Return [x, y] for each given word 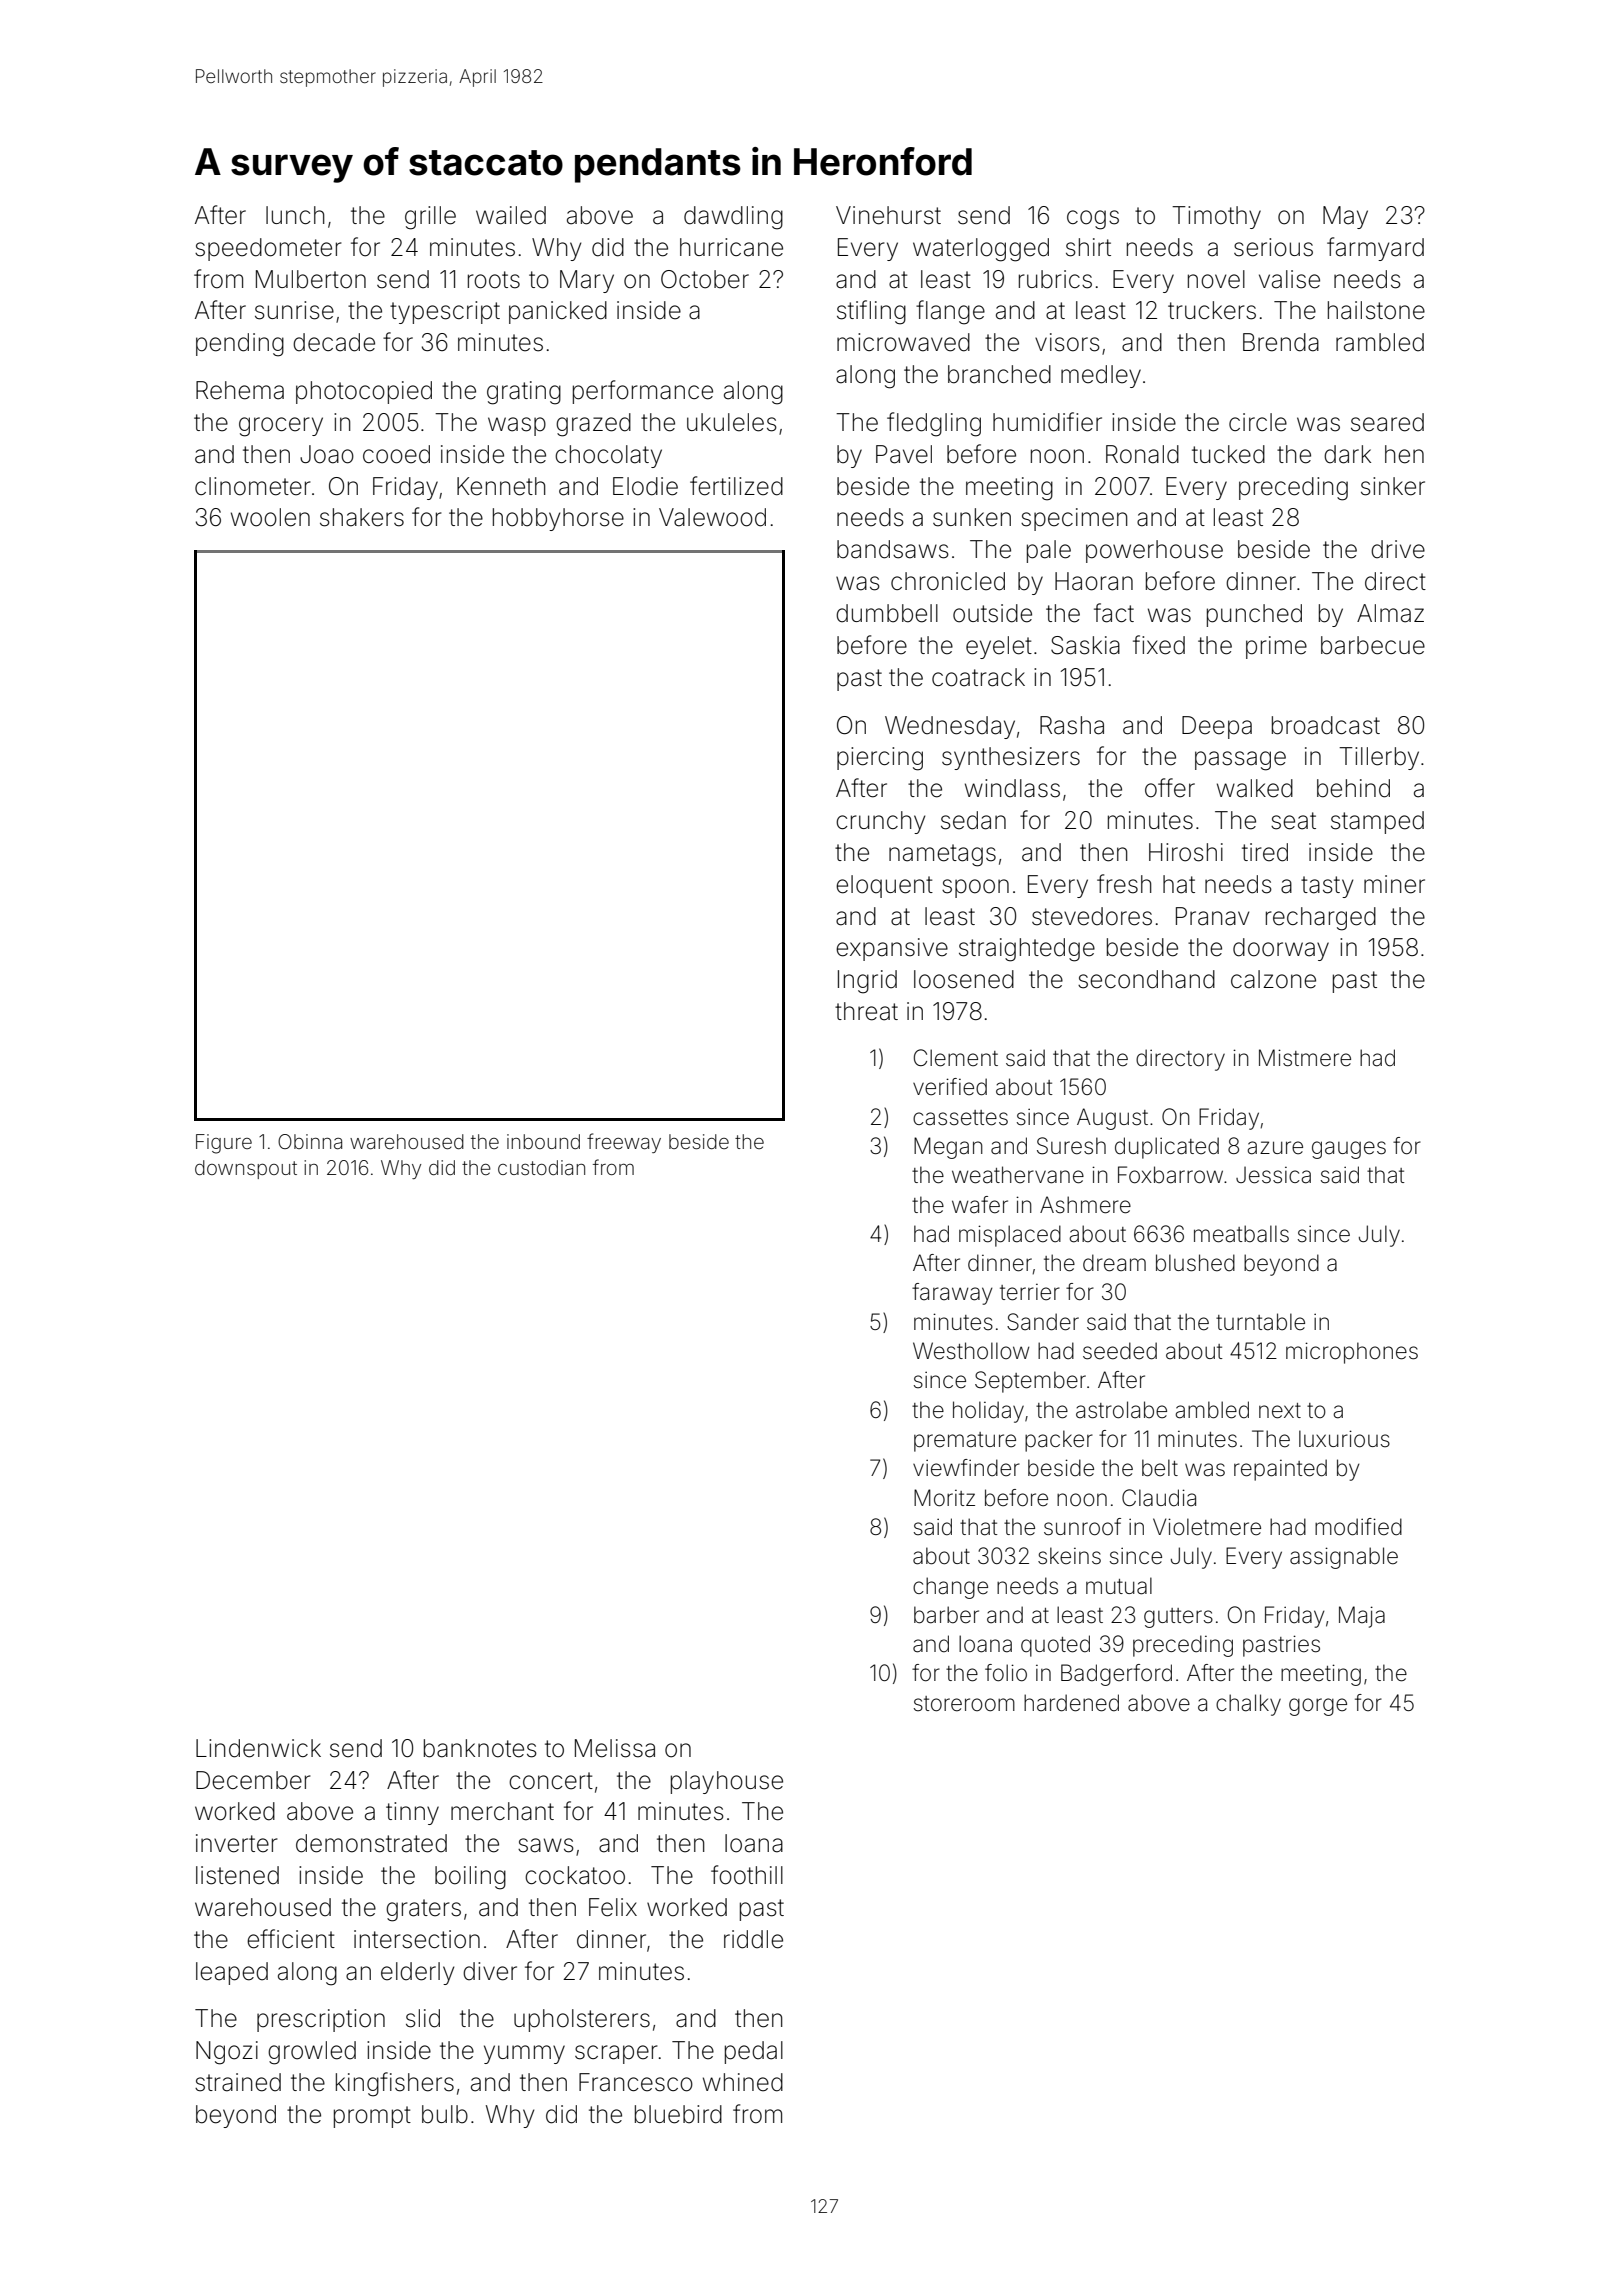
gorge [1318, 1707]
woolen [270, 517]
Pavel [904, 454]
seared [1387, 422]
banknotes [480, 1748]
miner [1394, 884]
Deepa [1217, 727]
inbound [543, 1141]
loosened [964, 979]
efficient [291, 1939]
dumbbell [887, 613]
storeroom [964, 1704]
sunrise [294, 310]
